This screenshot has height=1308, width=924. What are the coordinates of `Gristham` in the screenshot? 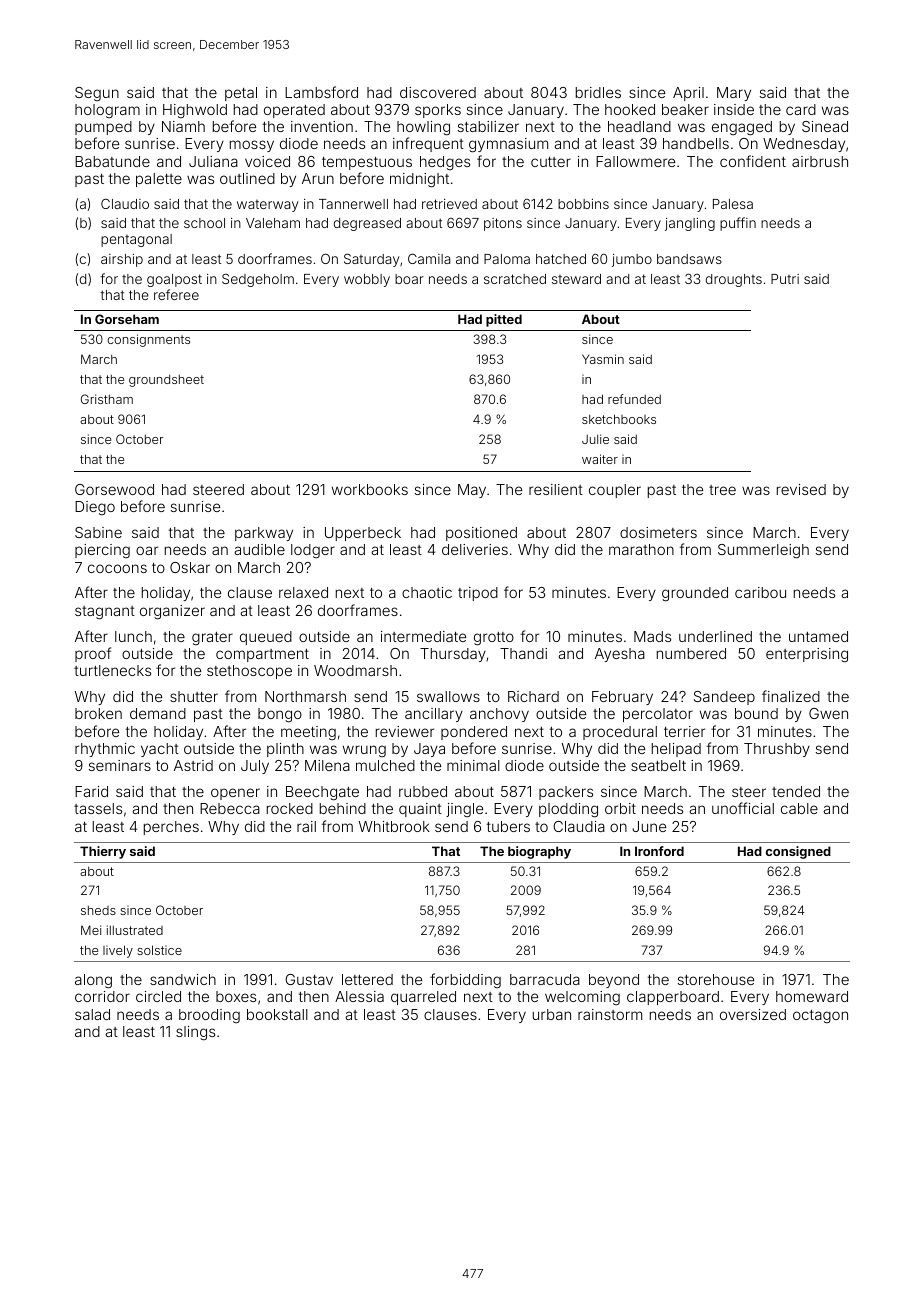 It's located at (107, 399).
